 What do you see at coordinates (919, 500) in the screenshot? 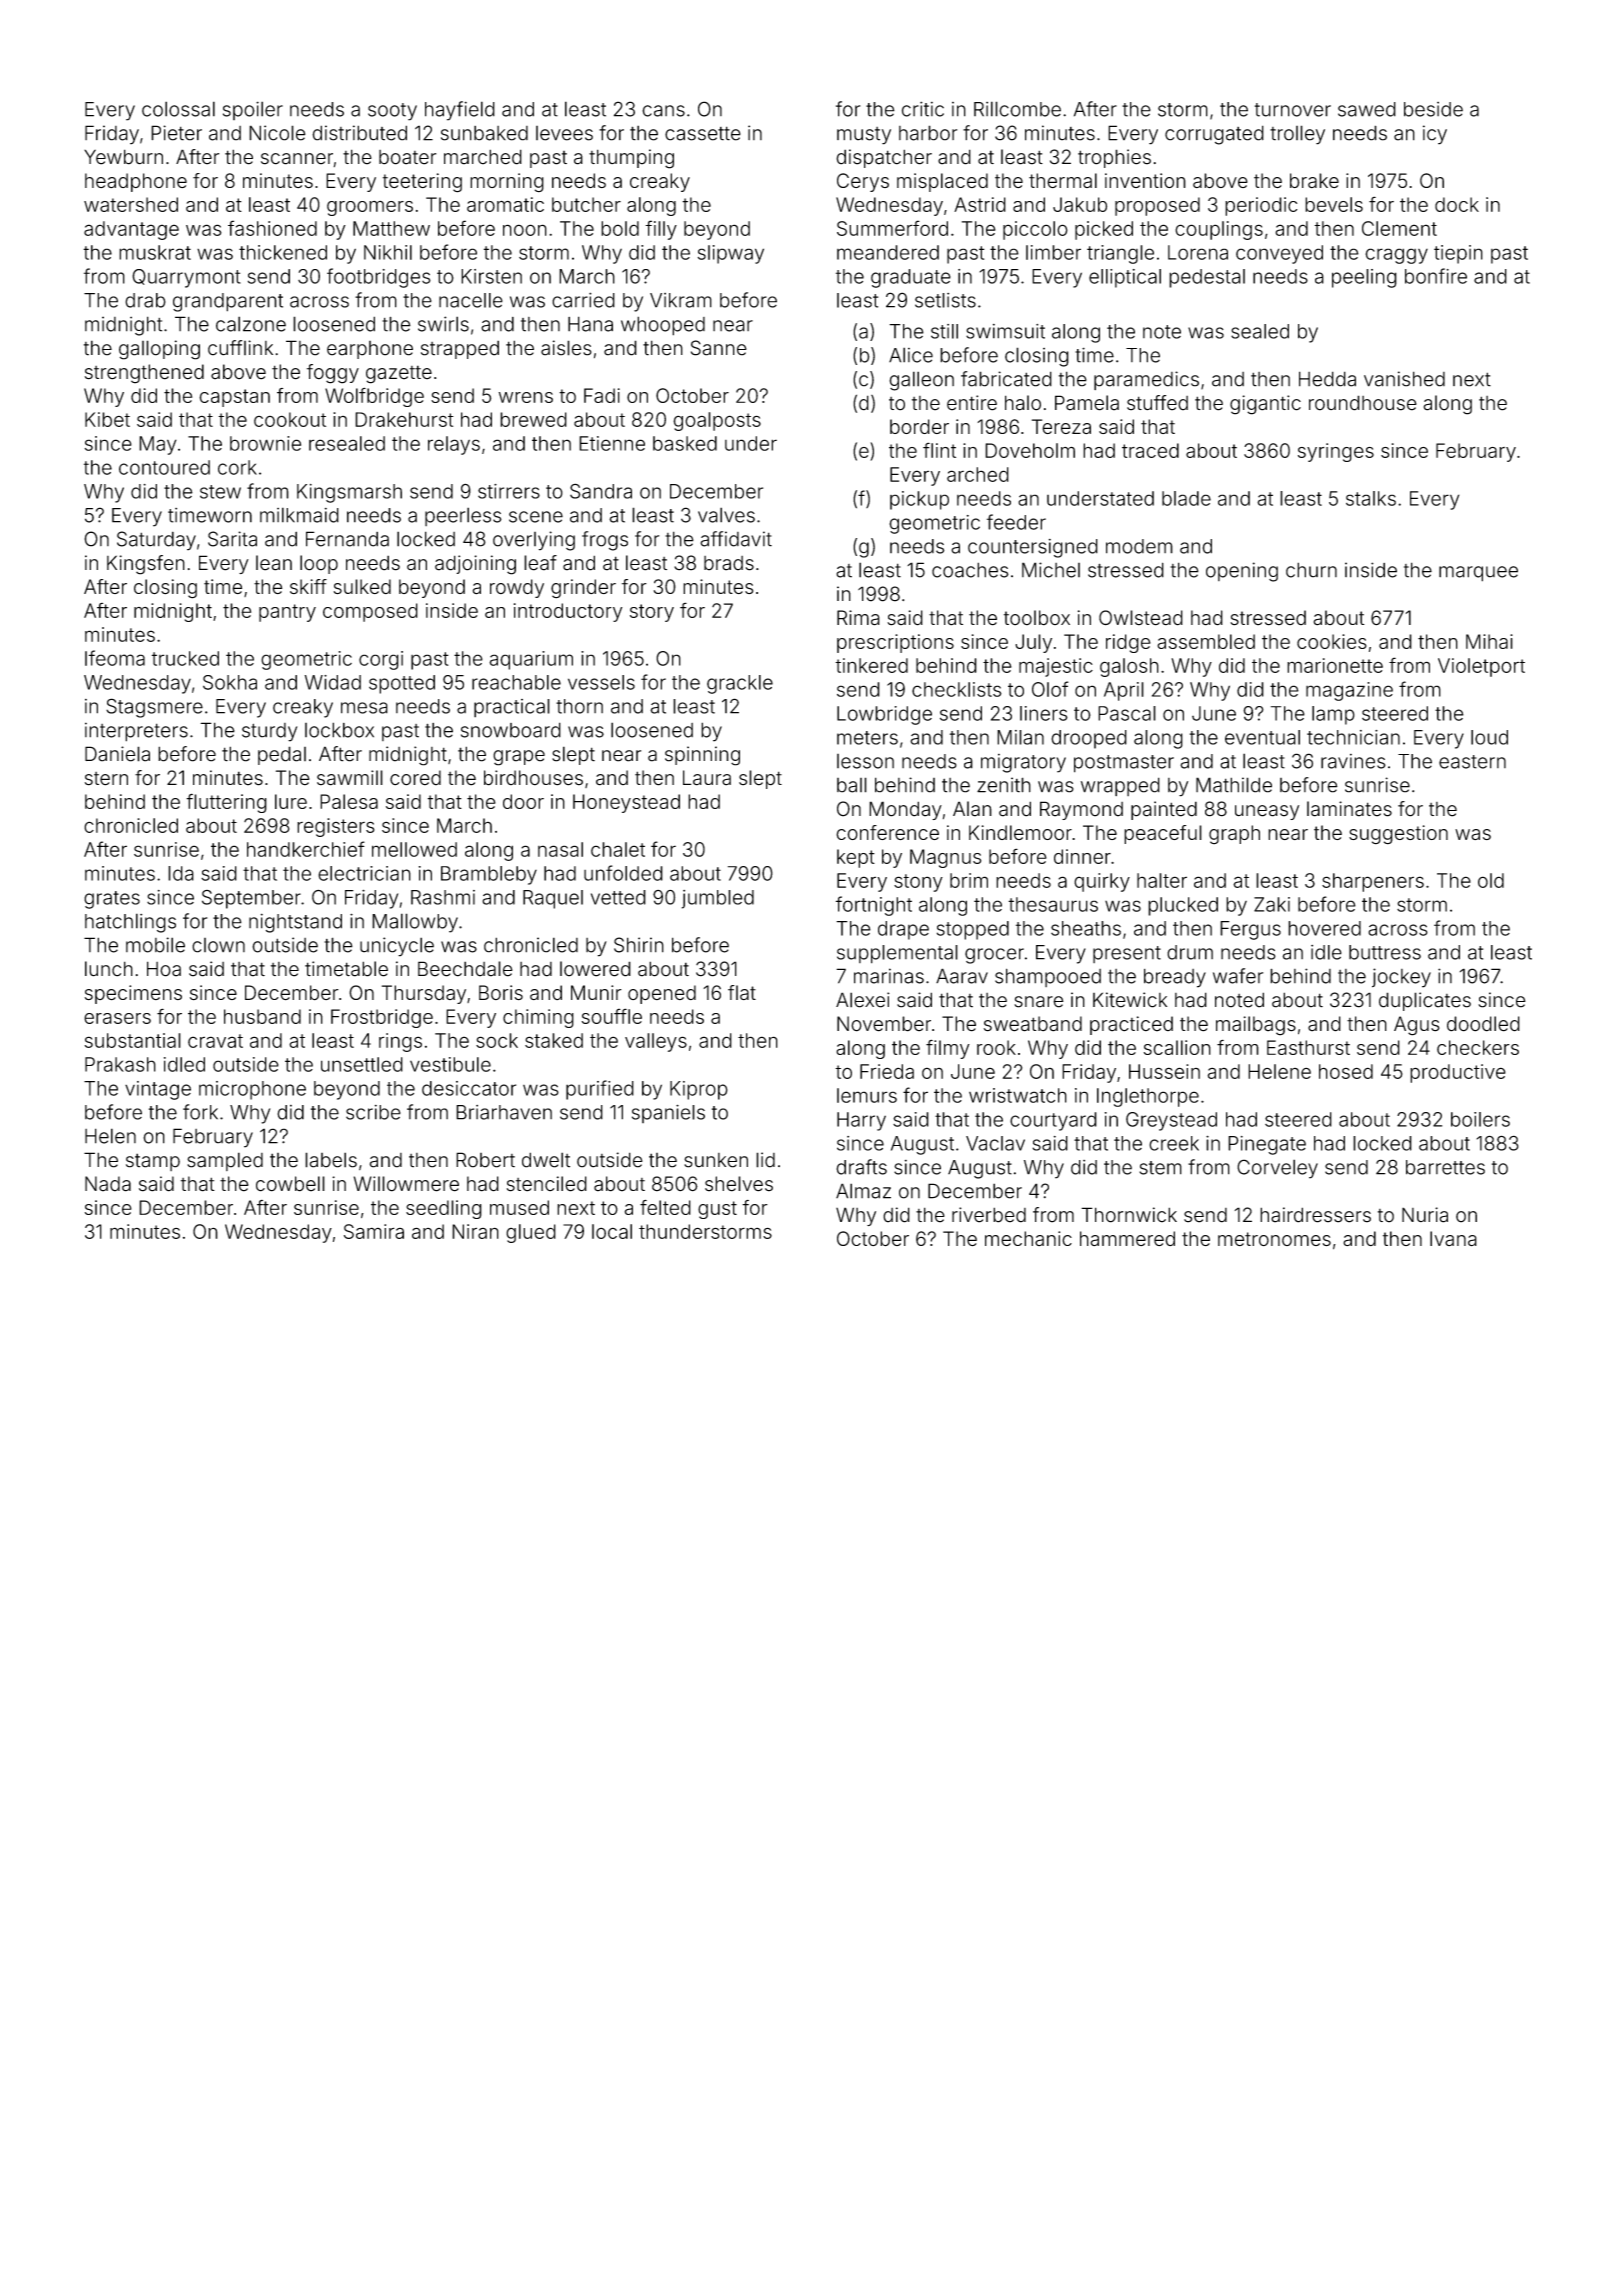
I see `pickup` at bounding box center [919, 500].
